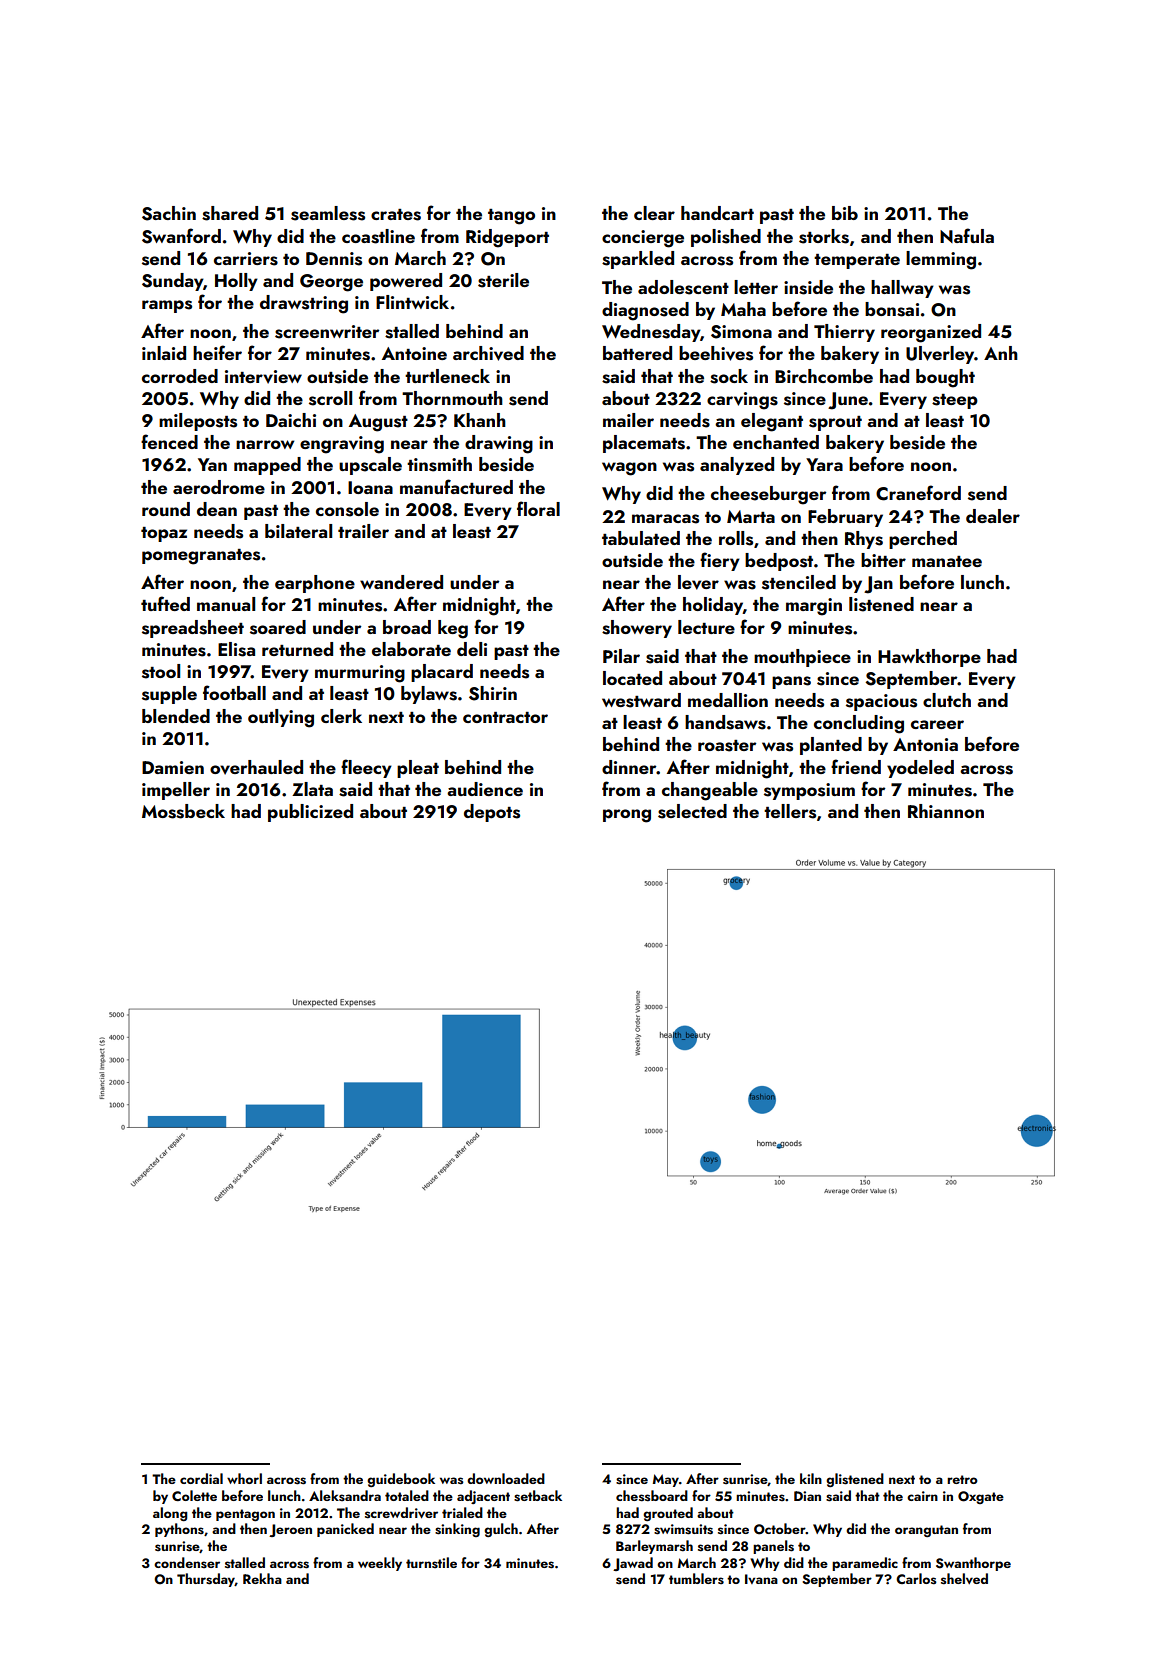  Describe the element at coordinates (169, 213) in the document. I see `Sachin` at that location.
